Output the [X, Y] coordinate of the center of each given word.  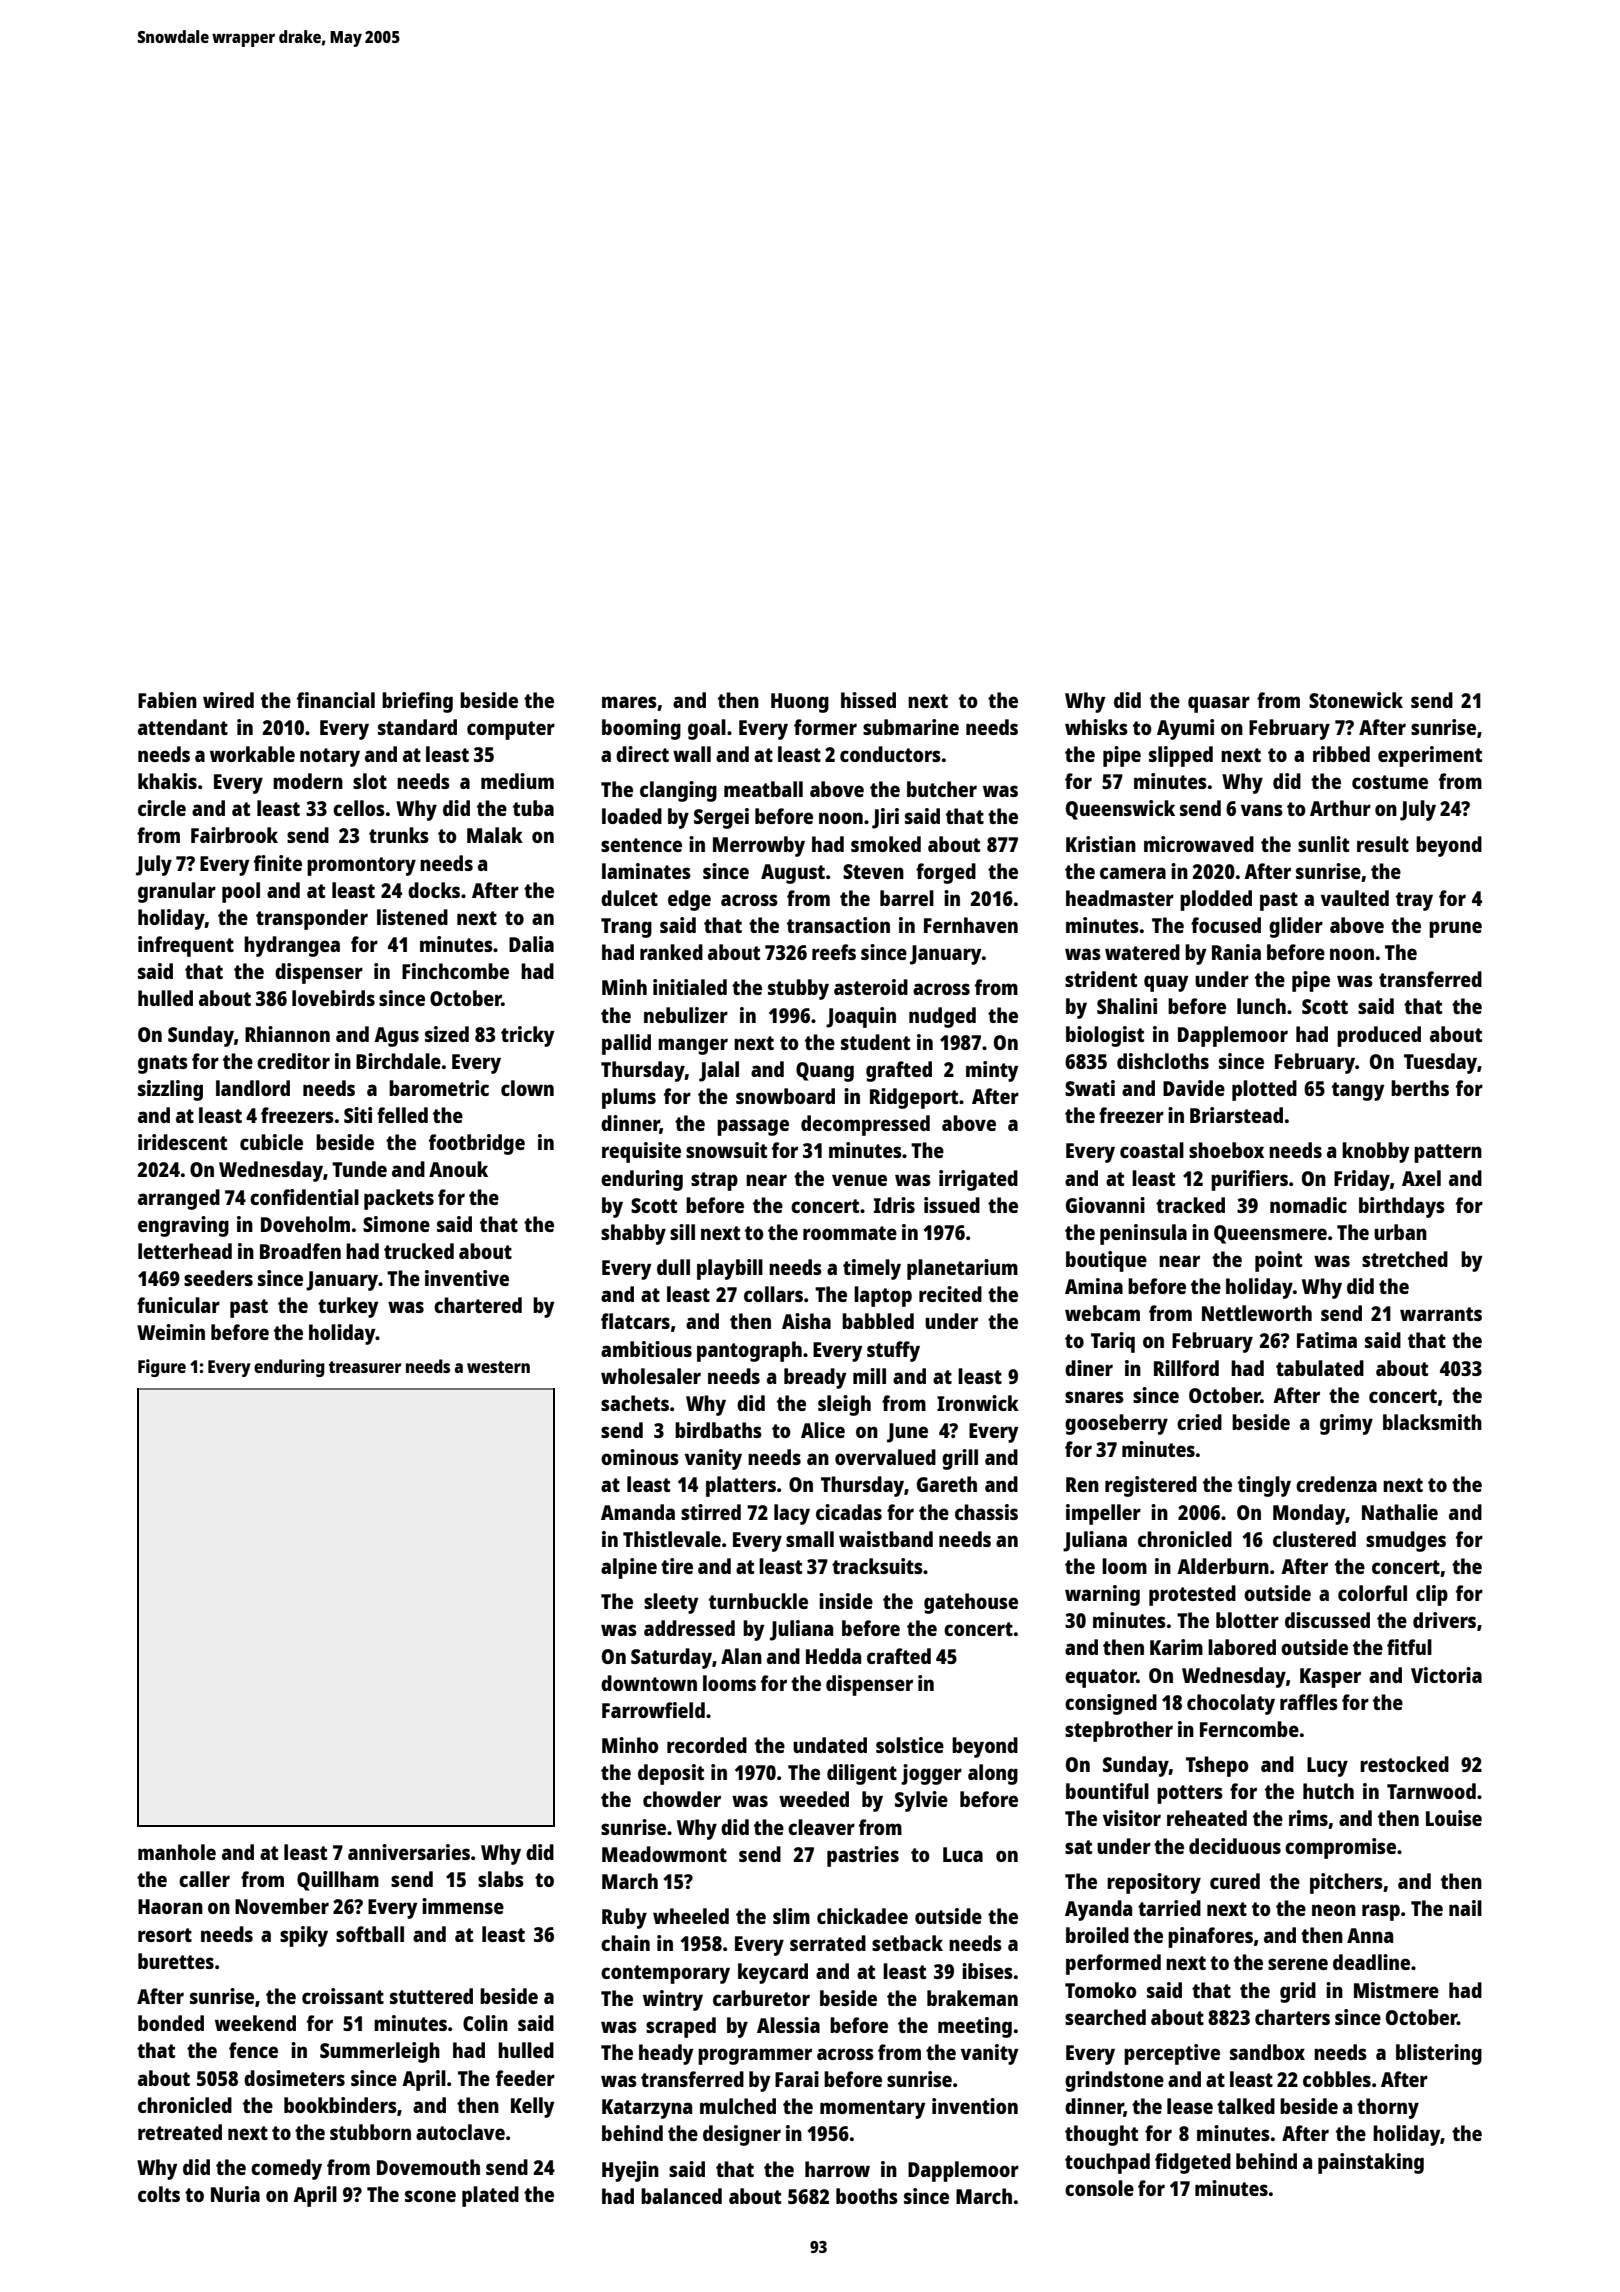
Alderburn [1223, 1566]
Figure [162, 1368]
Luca [963, 1854]
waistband [886, 1539]
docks [434, 890]
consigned [1111, 1704]
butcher [942, 789]
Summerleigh [380, 2052]
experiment [1430, 756]
